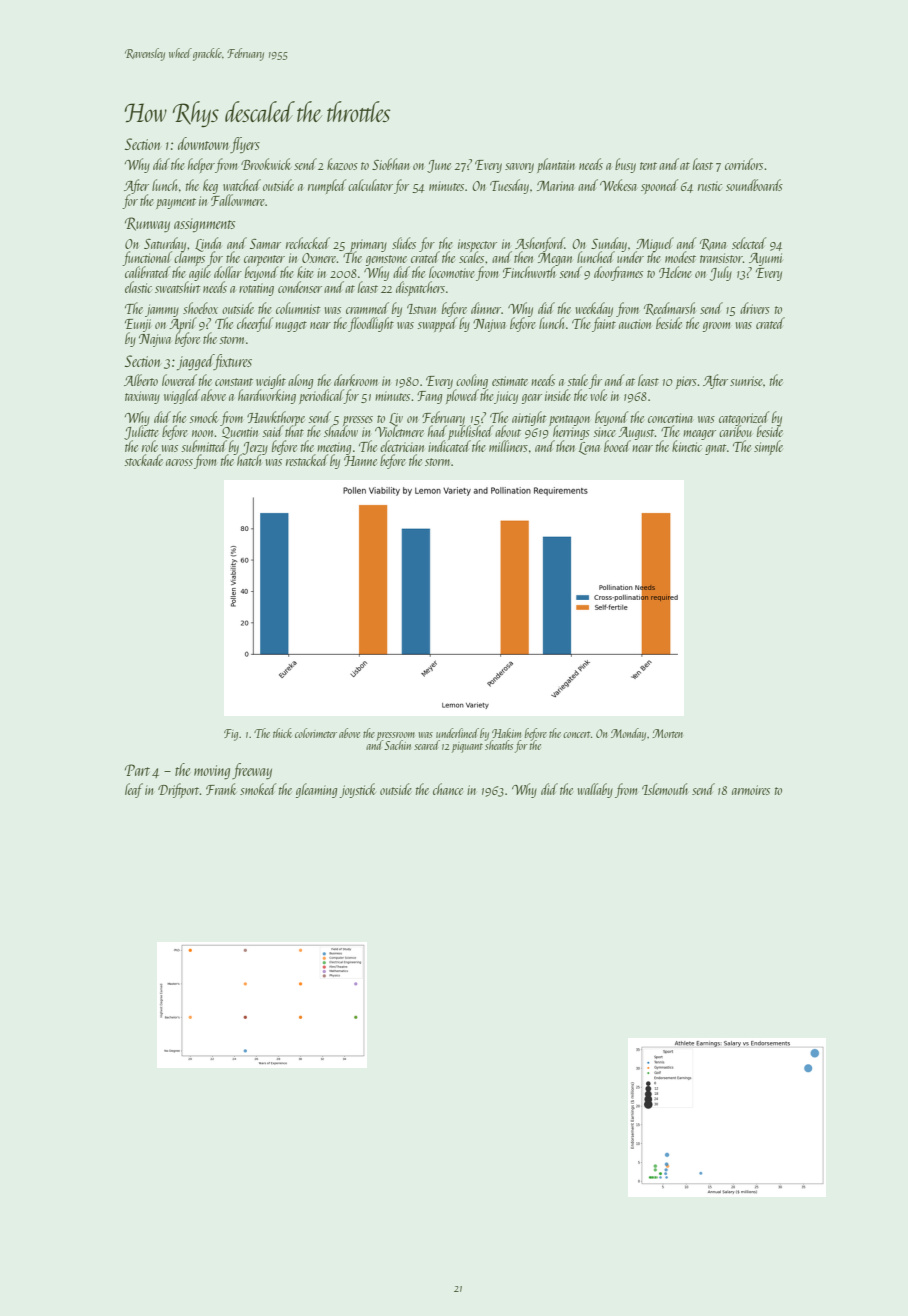 The image size is (908, 1316). I want to click on simple, so click(768, 447).
